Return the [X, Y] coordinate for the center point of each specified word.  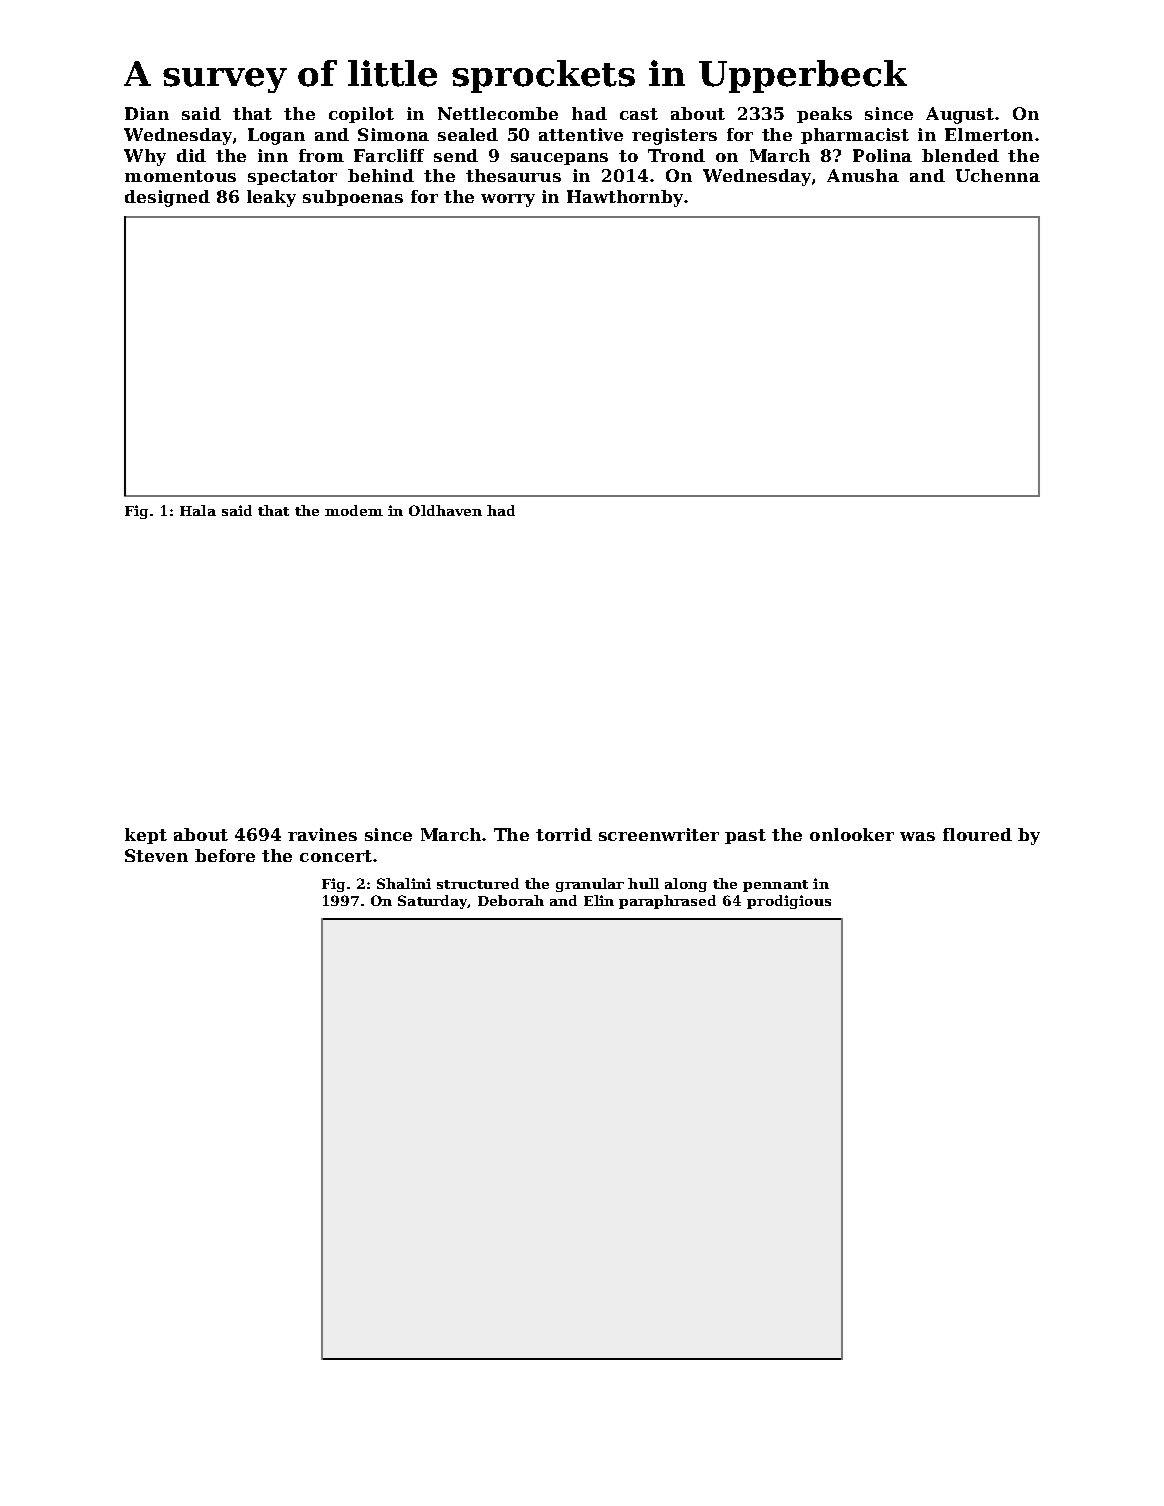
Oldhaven [445, 510]
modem [354, 510]
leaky [271, 198]
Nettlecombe [498, 113]
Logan [276, 136]
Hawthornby [625, 198]
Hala [198, 510]
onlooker [852, 834]
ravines [322, 834]
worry [508, 200]
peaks [824, 115]
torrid [564, 834]
